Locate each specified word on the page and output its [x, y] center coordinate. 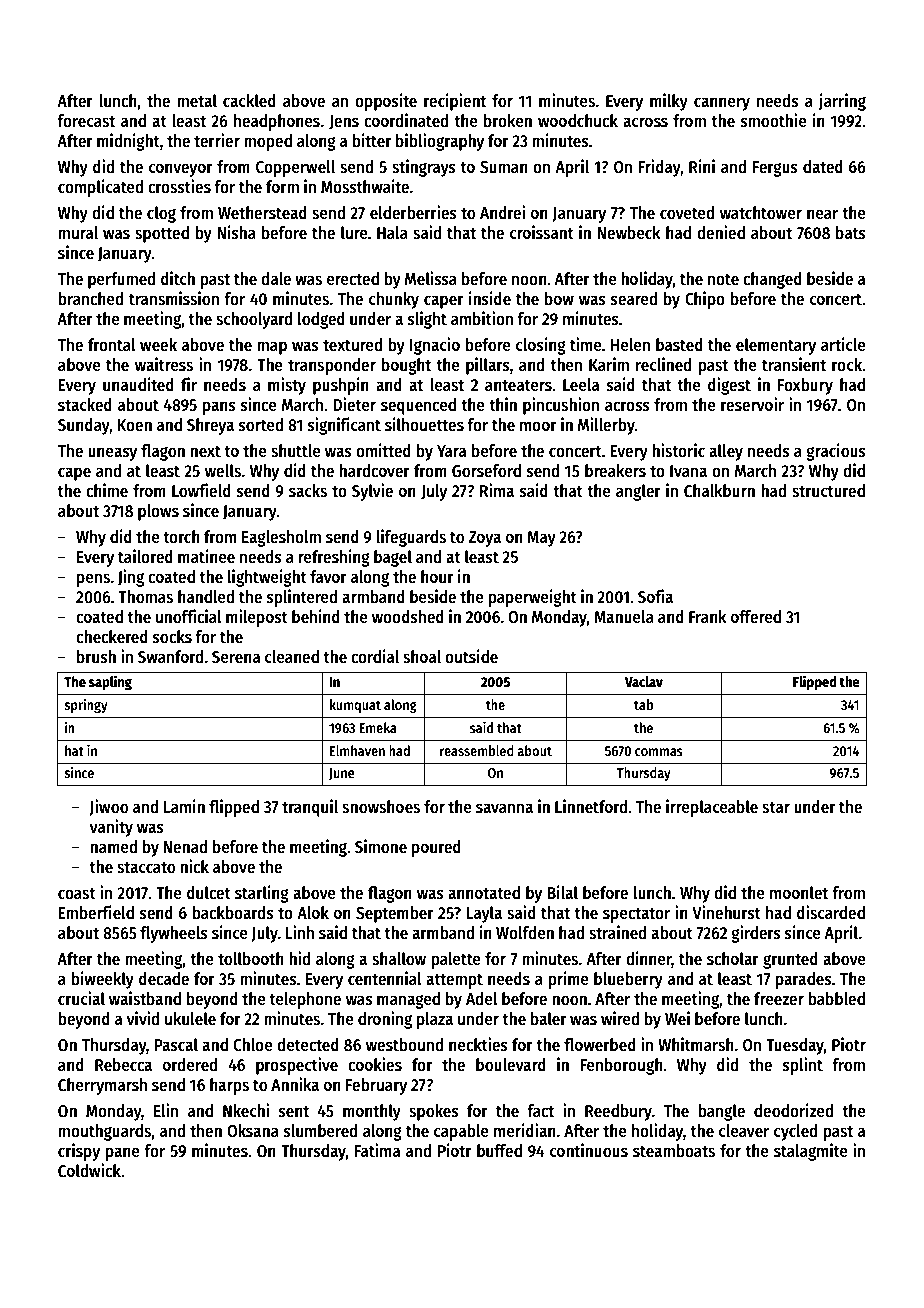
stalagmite [811, 1152]
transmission [174, 298]
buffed [499, 1151]
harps [229, 1086]
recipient [455, 102]
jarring [842, 102]
